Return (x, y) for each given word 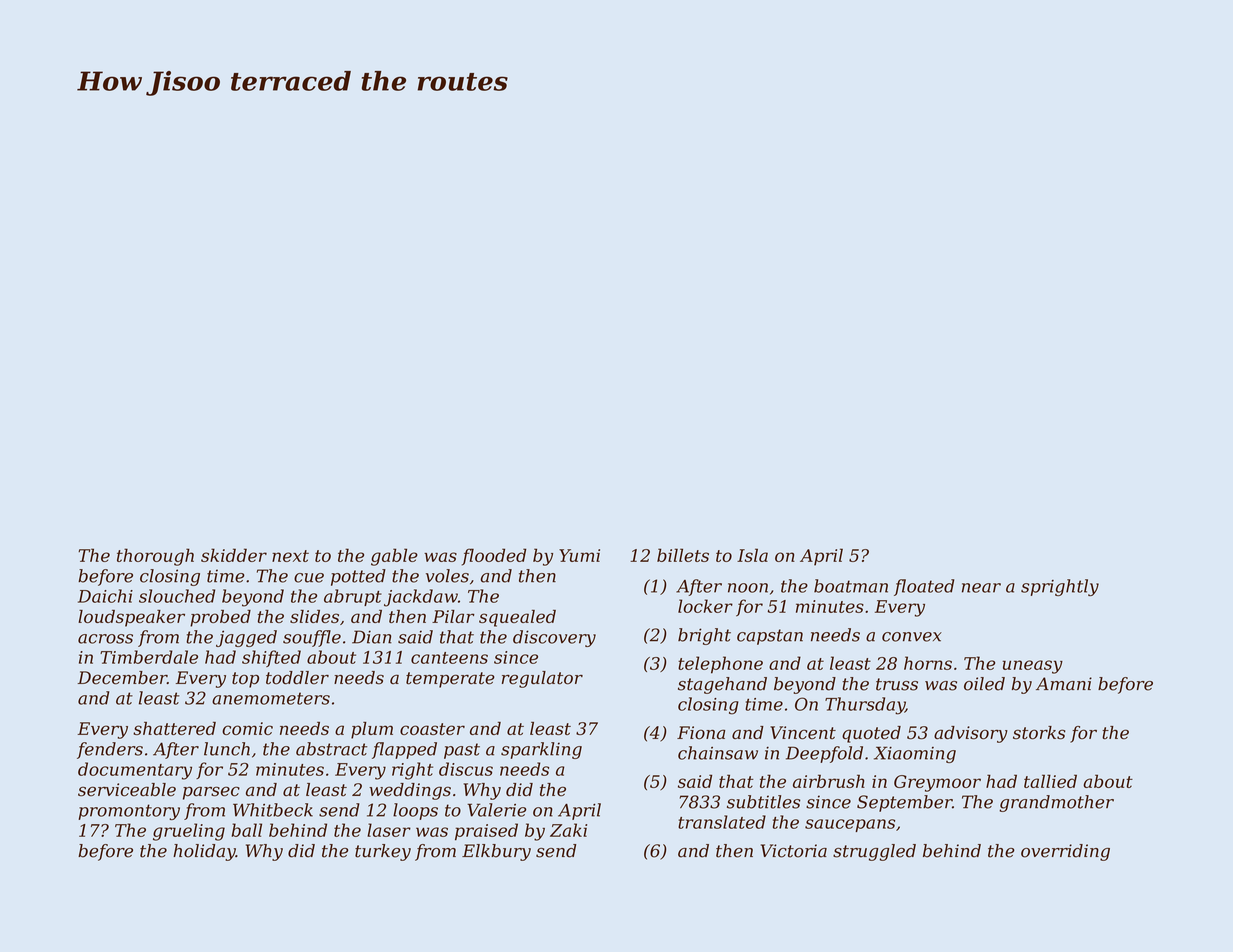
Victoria (794, 851)
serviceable (127, 790)
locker (705, 606)
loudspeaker (131, 618)
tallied (1050, 781)
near (981, 588)
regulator (542, 679)
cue (309, 578)
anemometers (271, 698)
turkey (383, 852)
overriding (1065, 852)
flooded (494, 557)
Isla (752, 555)
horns (928, 663)
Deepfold (824, 754)
